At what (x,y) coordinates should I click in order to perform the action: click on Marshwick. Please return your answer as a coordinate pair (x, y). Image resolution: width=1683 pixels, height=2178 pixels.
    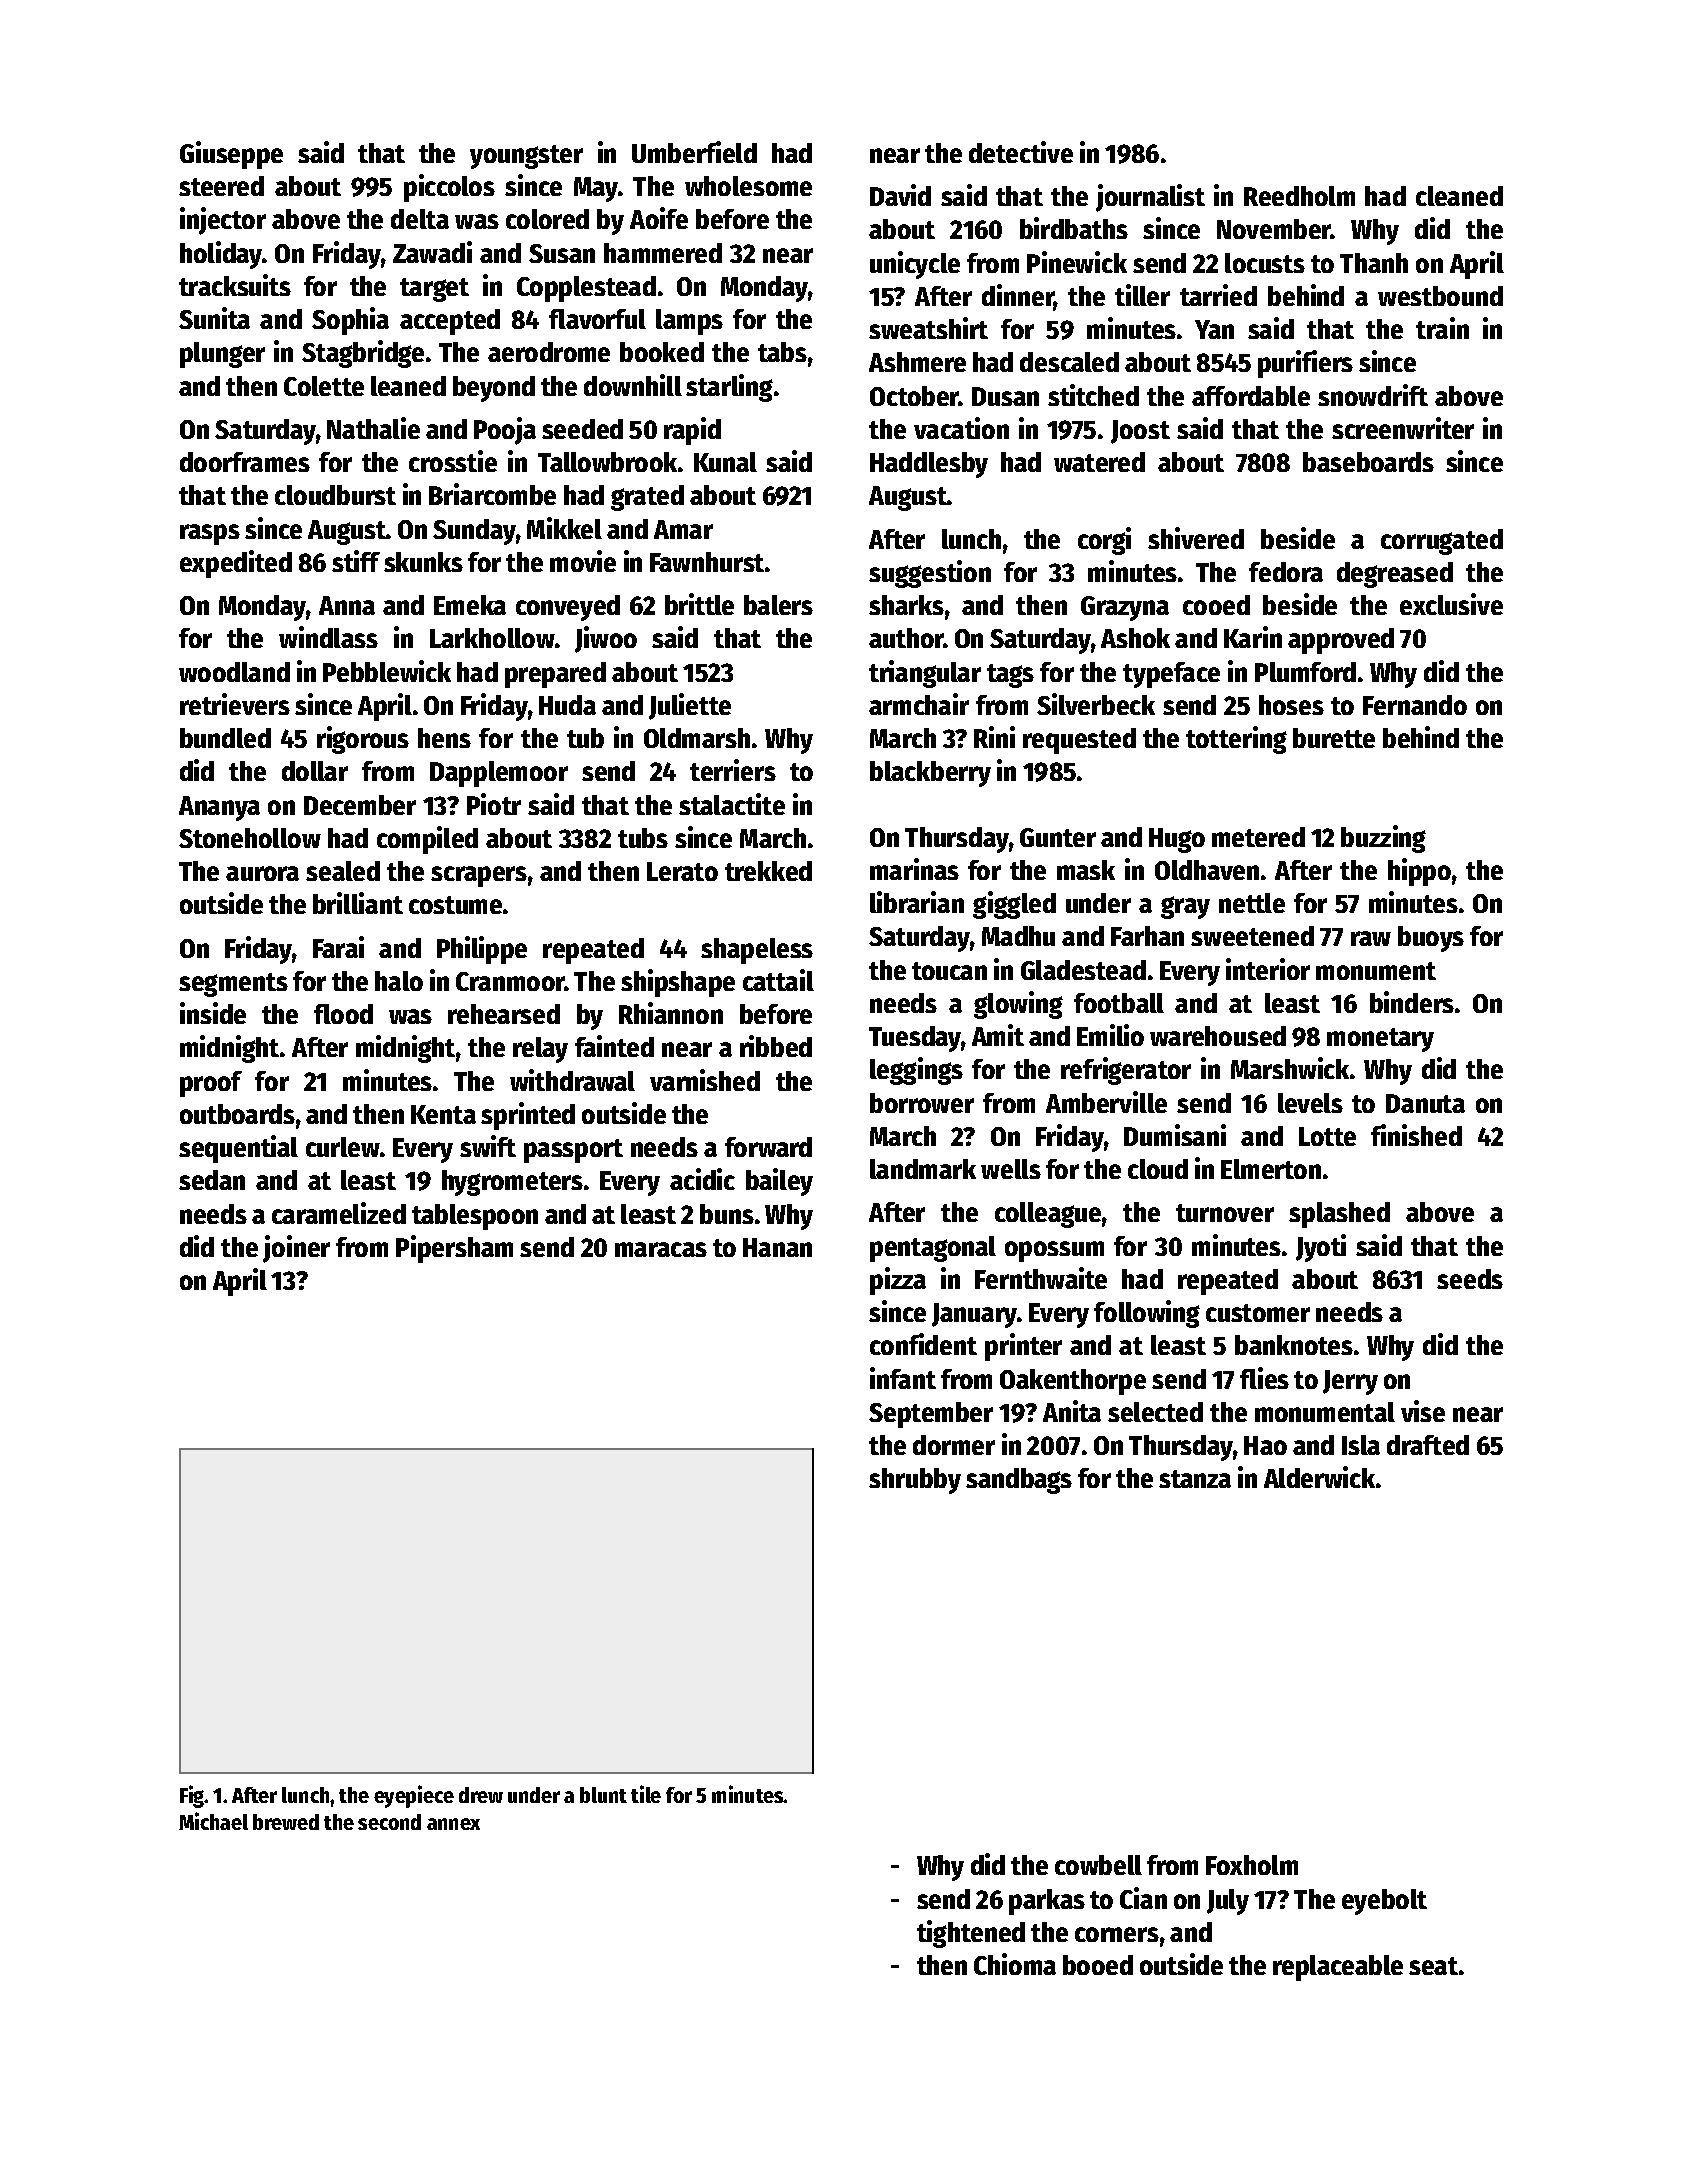
    Looking at the image, I should click on (1290, 1068).
